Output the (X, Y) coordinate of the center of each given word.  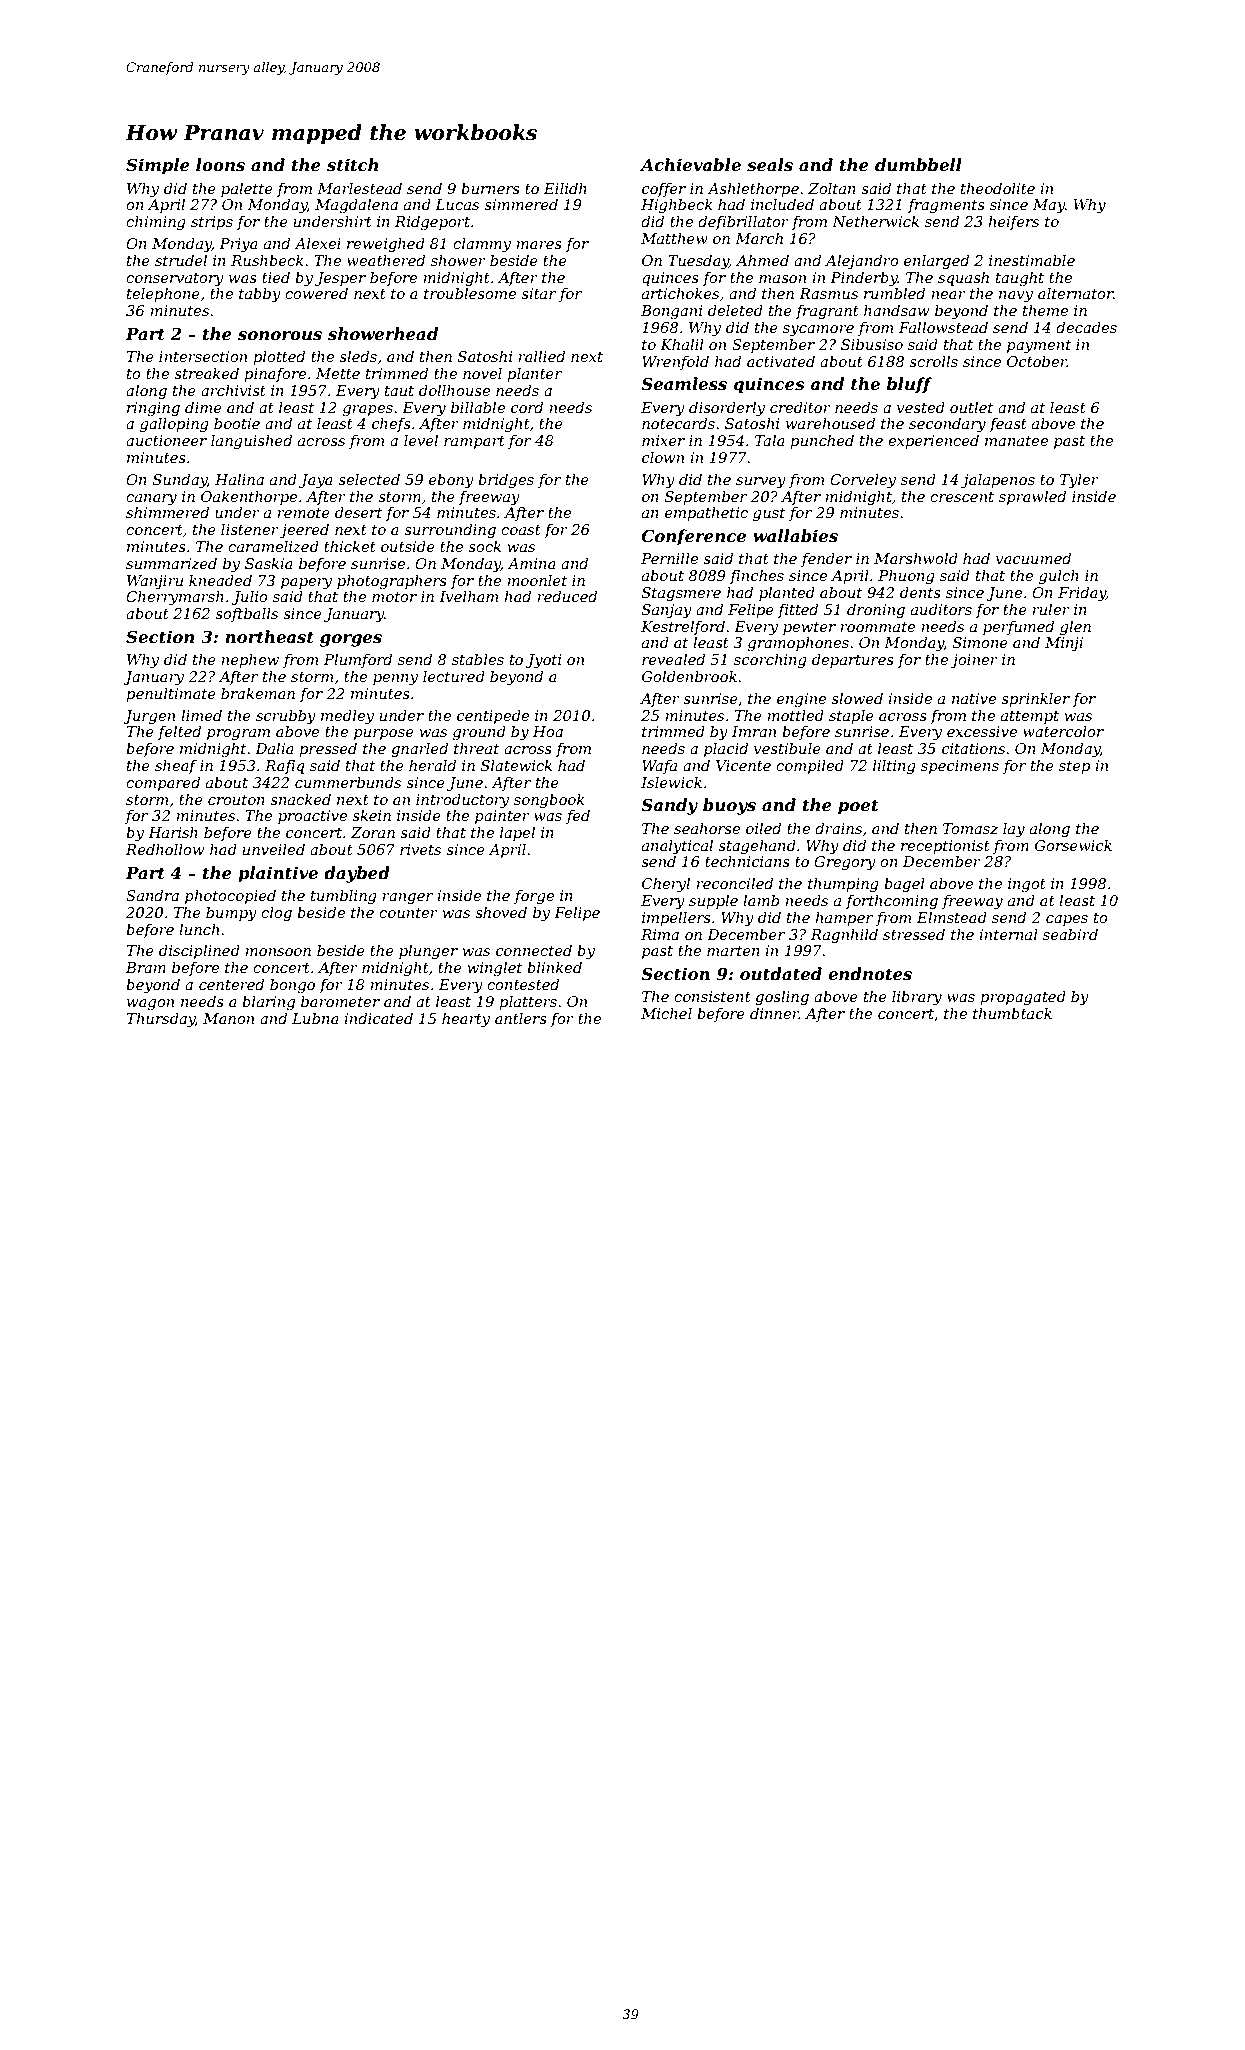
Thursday (161, 1020)
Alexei (317, 243)
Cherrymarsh (175, 598)
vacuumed (1033, 558)
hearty (466, 1020)
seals (770, 164)
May (1049, 206)
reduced (567, 596)
